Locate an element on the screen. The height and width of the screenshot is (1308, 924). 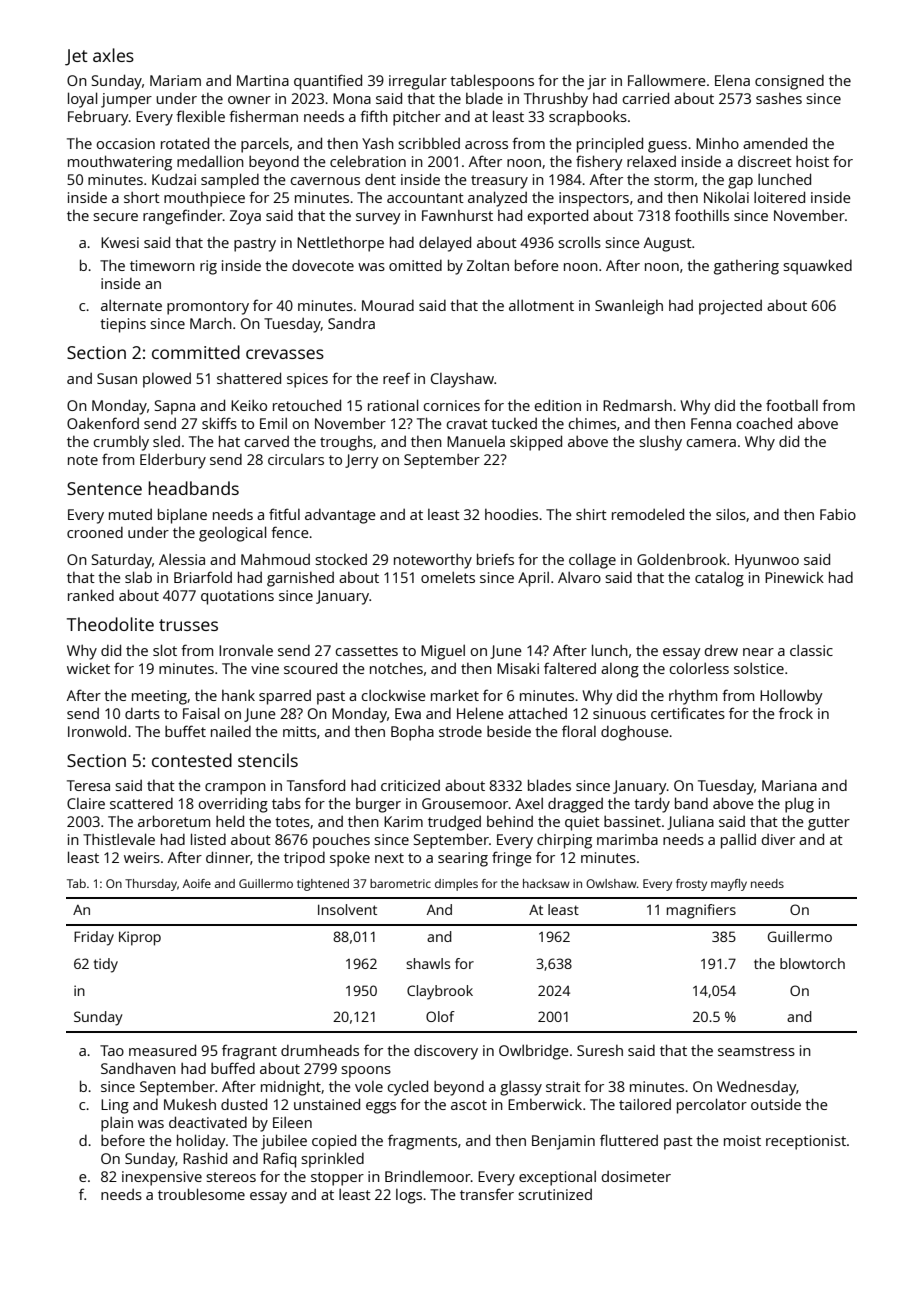
mouthwatering is located at coordinates (120, 163).
